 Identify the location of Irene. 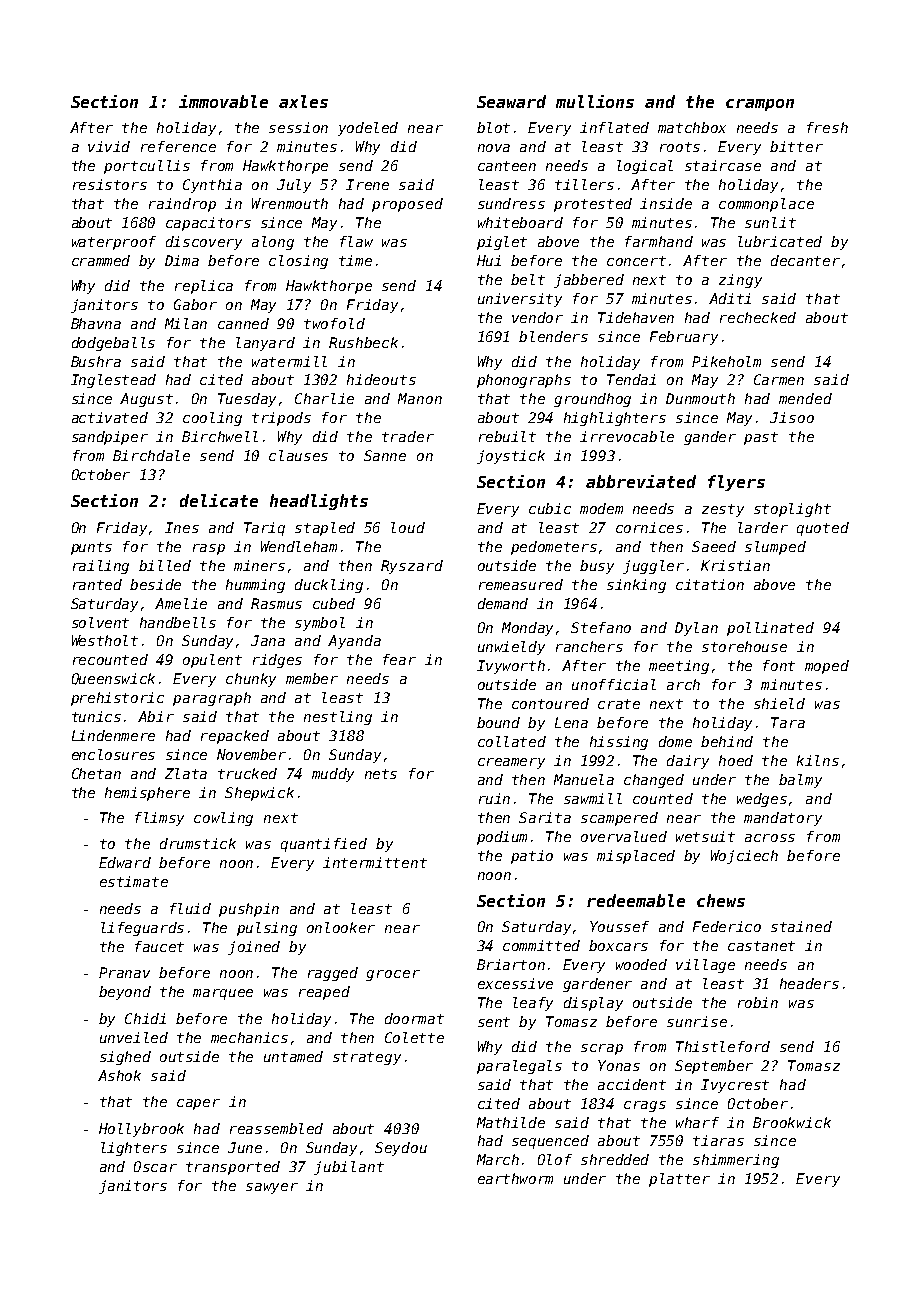
(367, 184).
